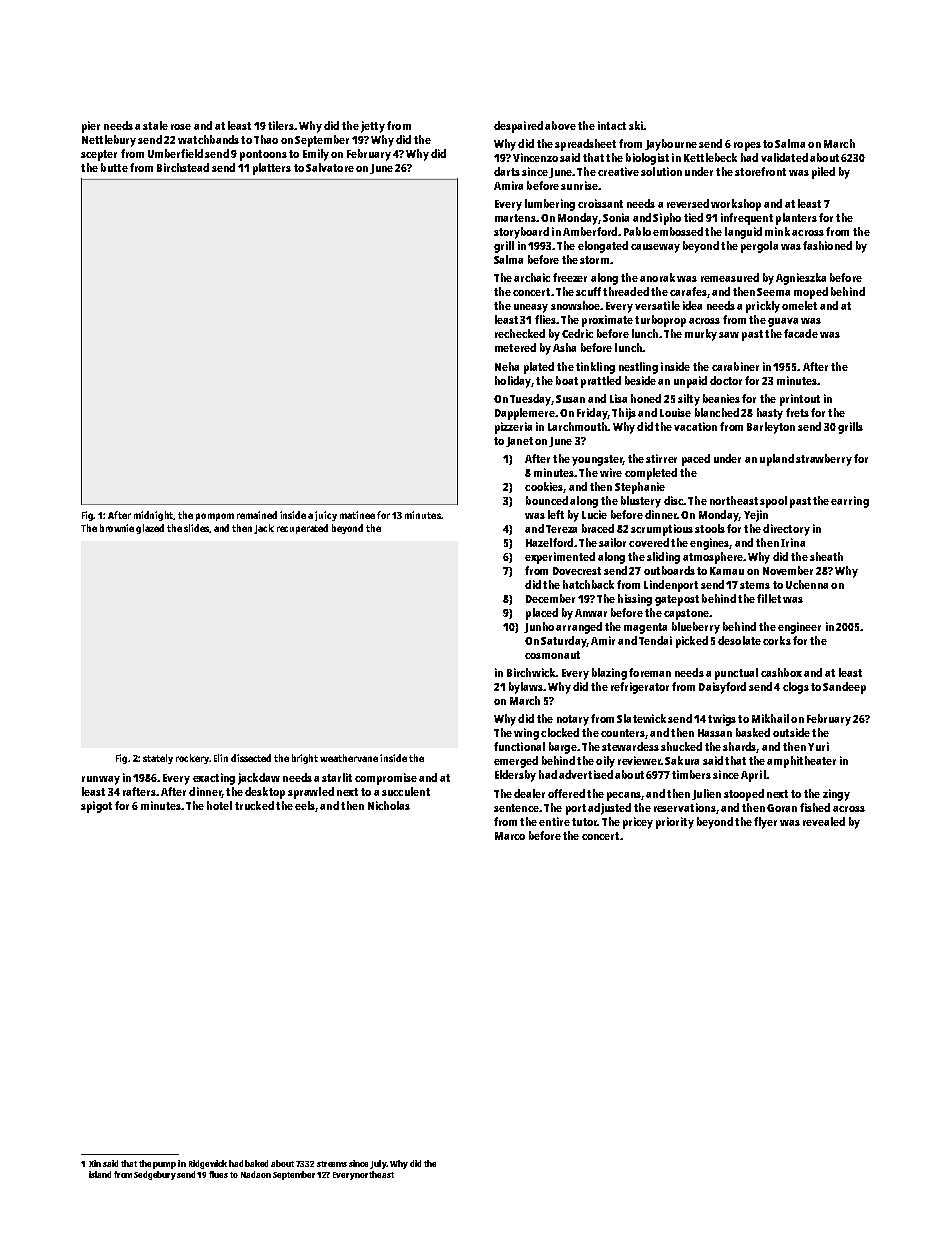  What do you see at coordinates (164, 1165) in the screenshot?
I see `pump` at bounding box center [164, 1165].
